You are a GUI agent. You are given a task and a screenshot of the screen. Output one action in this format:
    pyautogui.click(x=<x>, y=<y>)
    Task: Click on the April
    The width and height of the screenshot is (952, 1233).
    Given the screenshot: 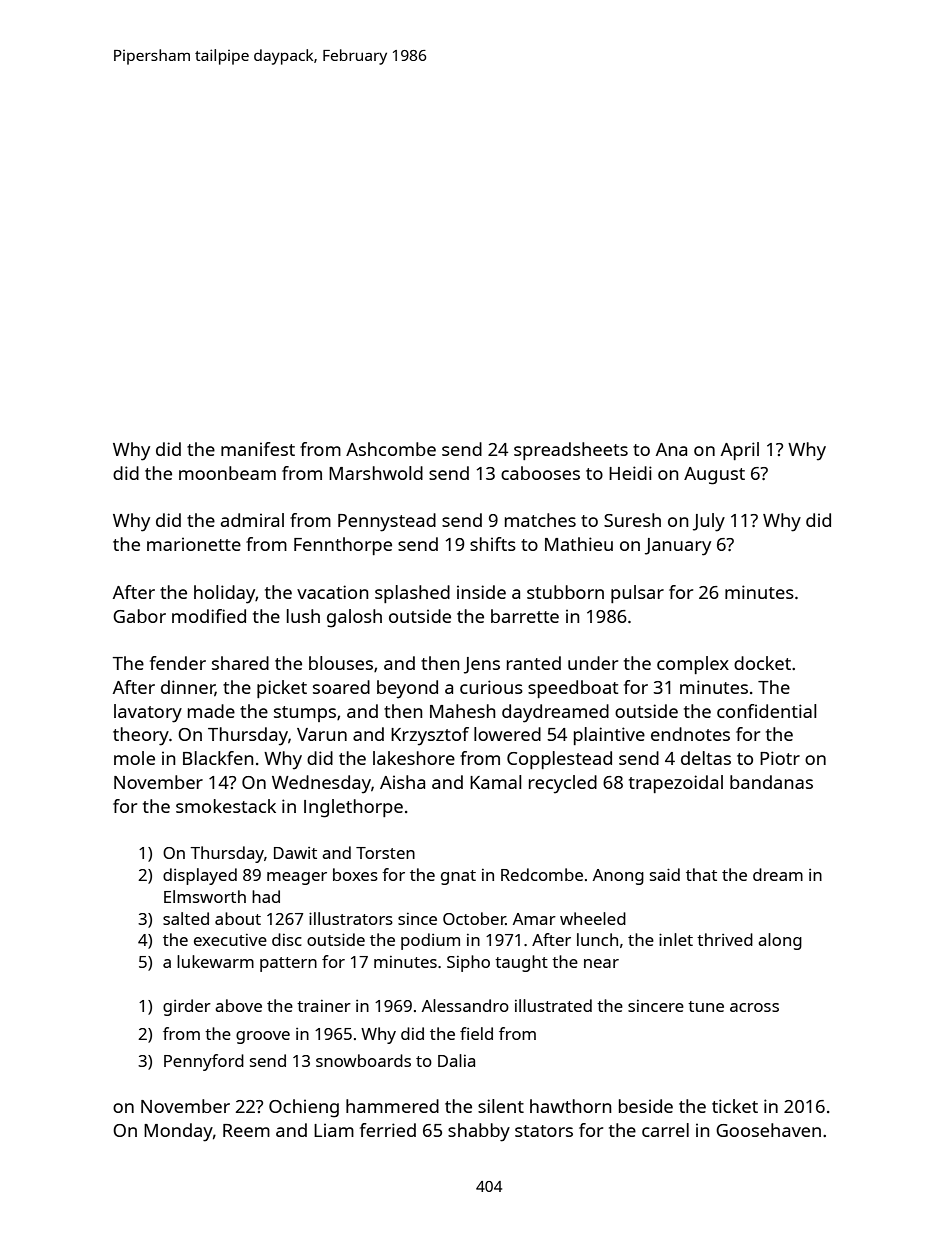 What is the action you would take?
    pyautogui.click(x=740, y=451)
